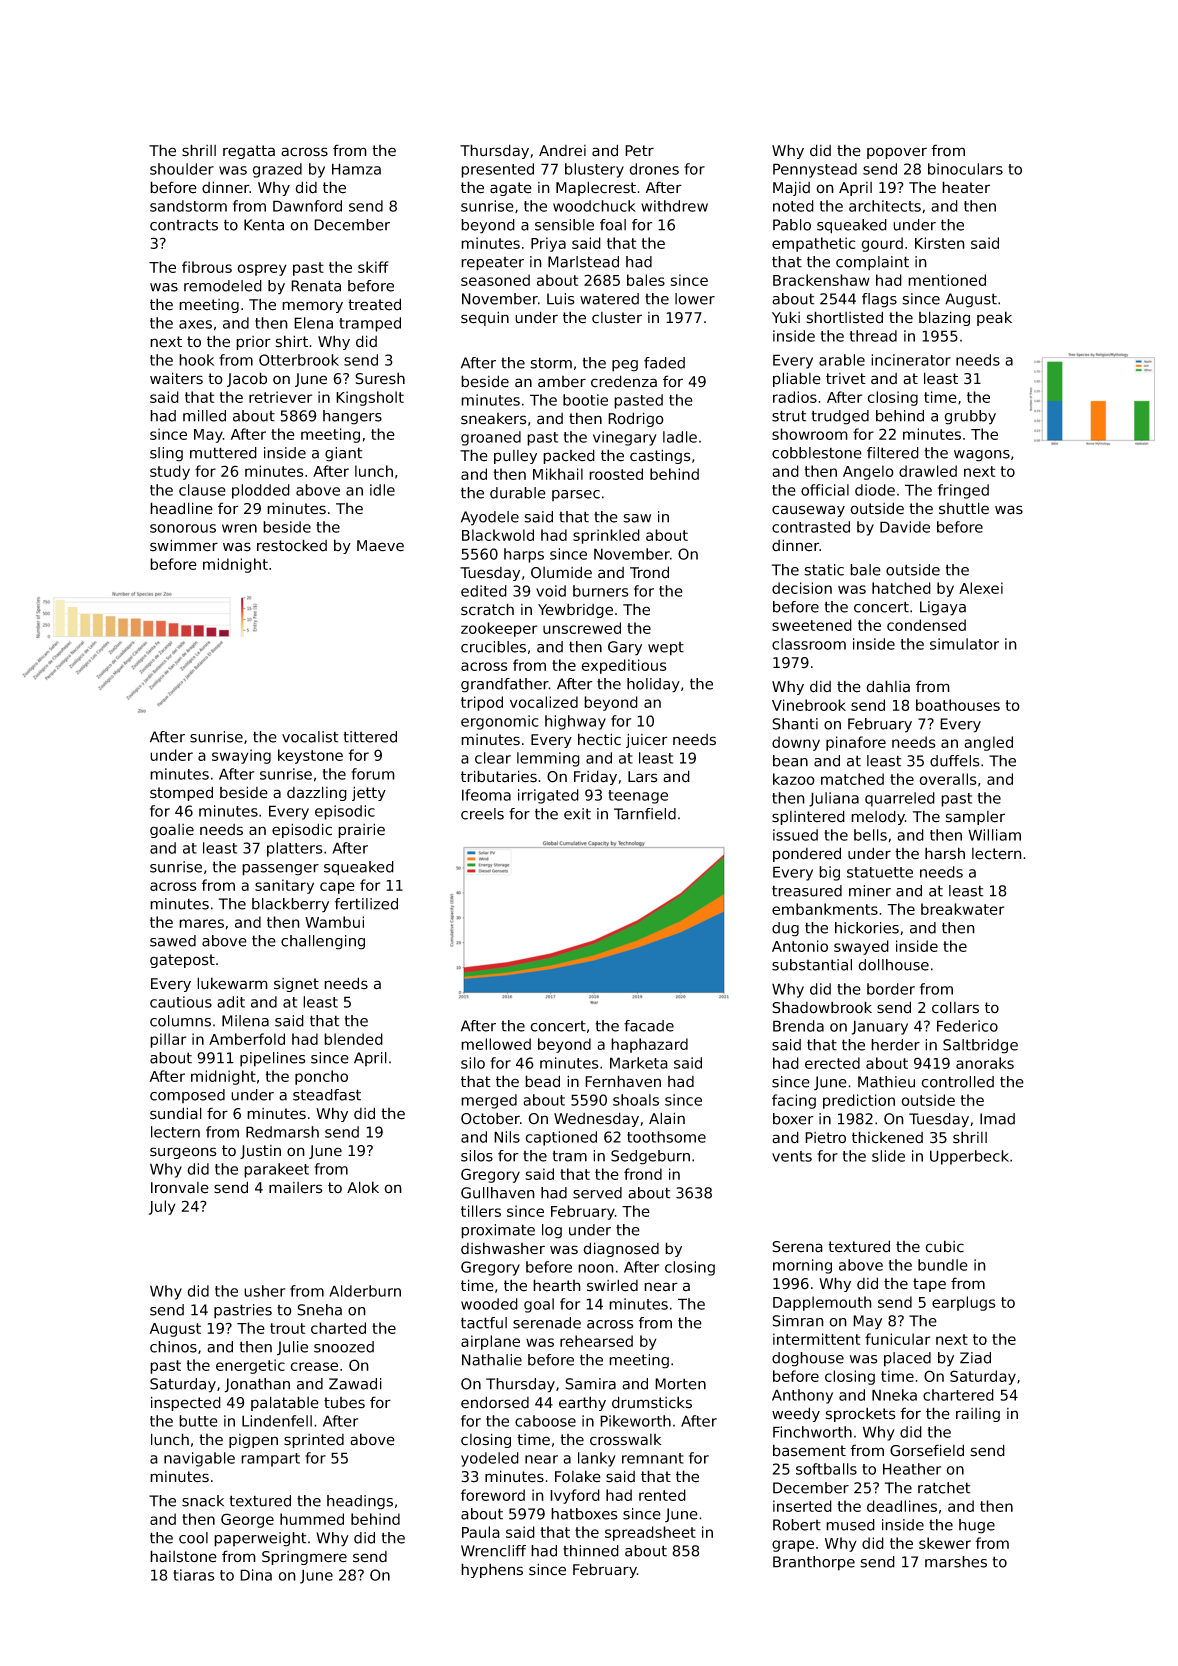  Describe the element at coordinates (812, 965) in the document. I see `substantial` at that location.
